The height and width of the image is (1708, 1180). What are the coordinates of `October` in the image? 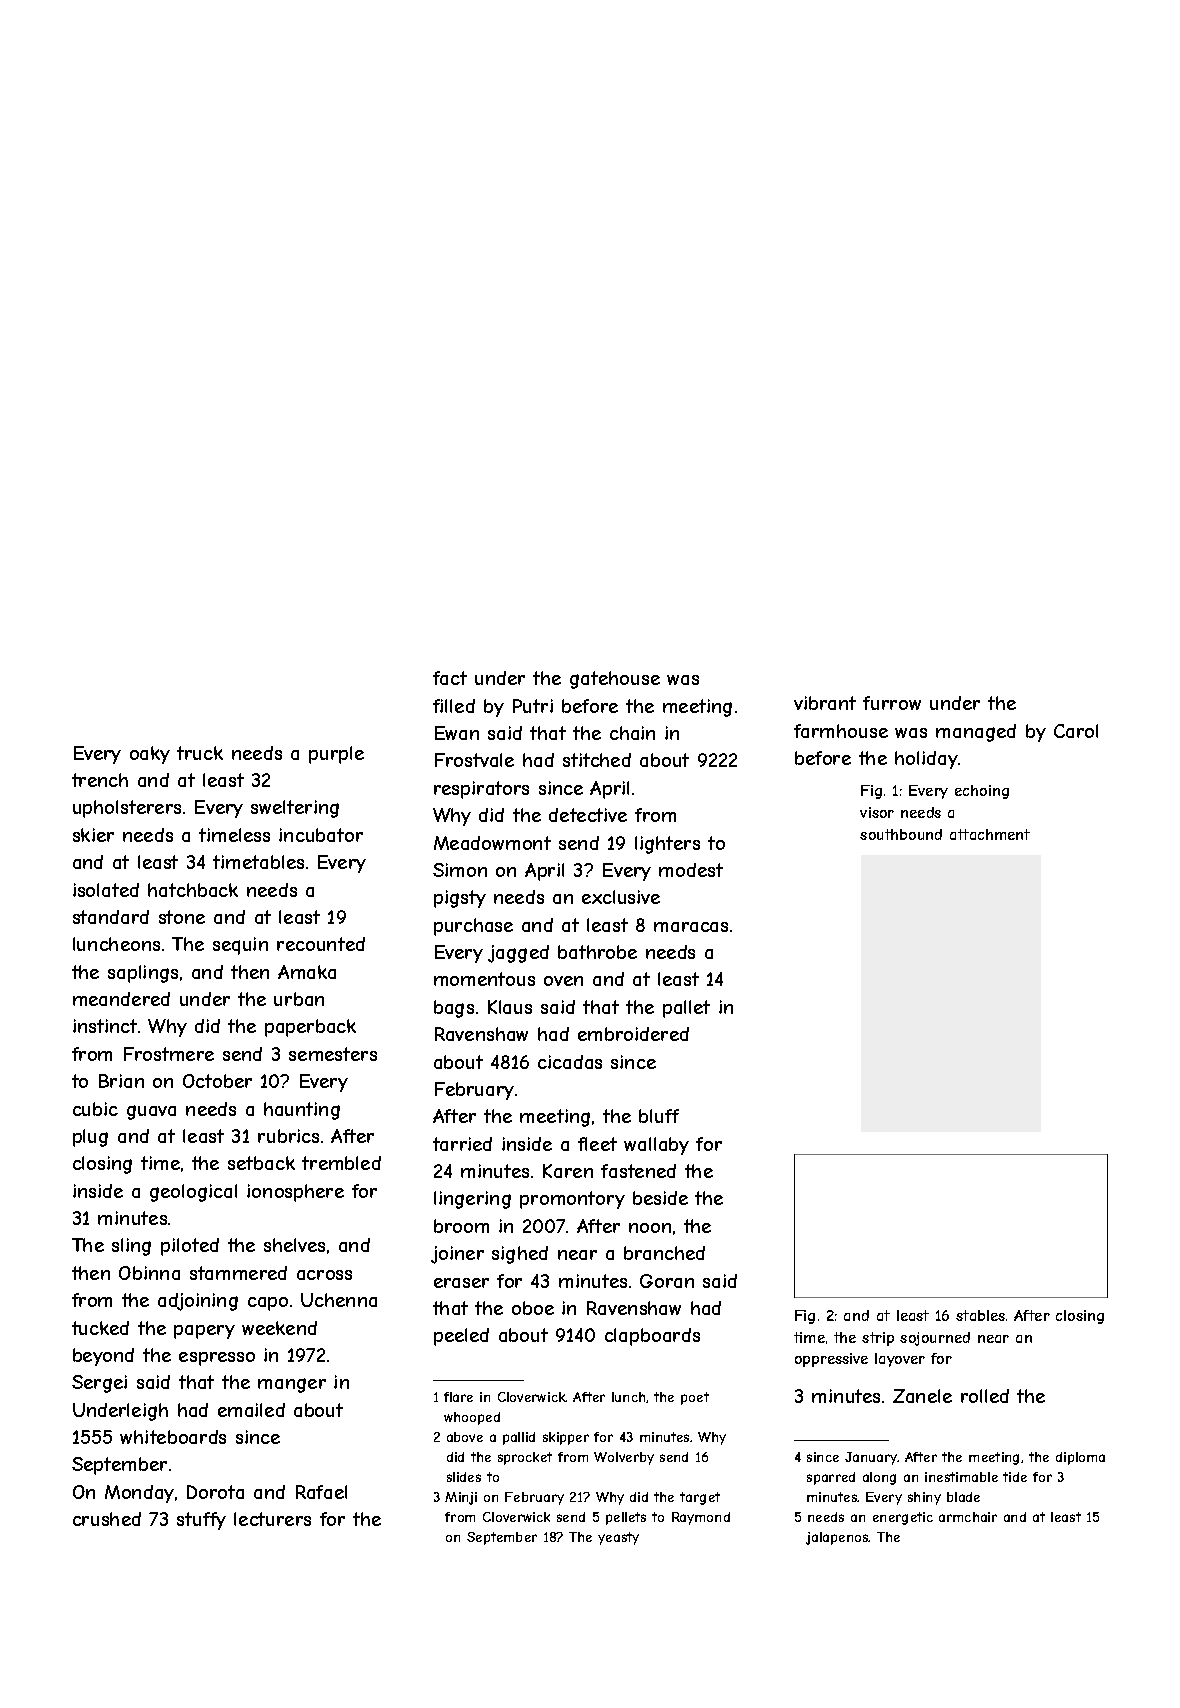 It's located at (217, 1081).
